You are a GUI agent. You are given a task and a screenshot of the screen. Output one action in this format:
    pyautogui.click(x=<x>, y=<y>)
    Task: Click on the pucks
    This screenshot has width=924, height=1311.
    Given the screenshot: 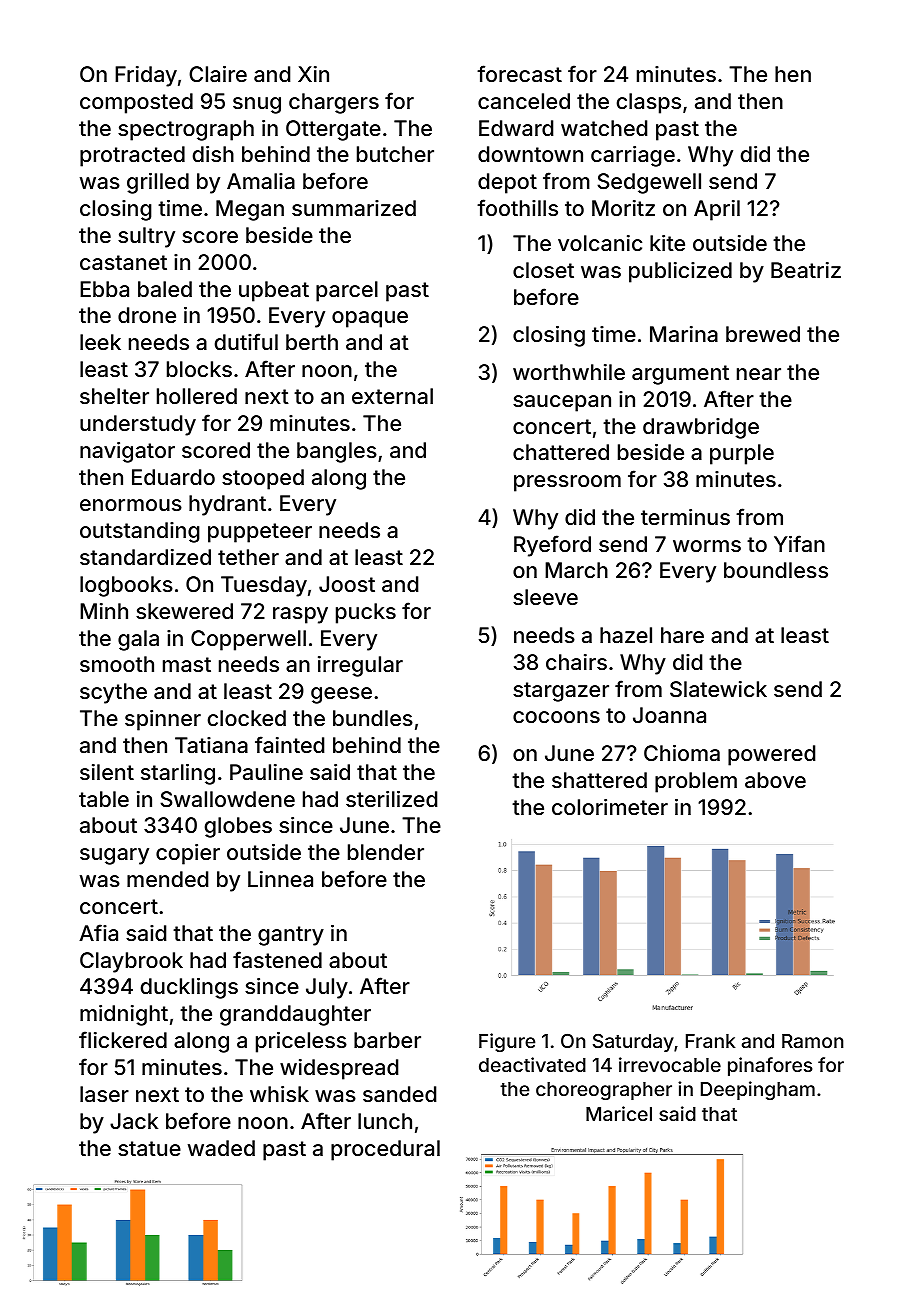 What is the action you would take?
    pyautogui.click(x=366, y=613)
